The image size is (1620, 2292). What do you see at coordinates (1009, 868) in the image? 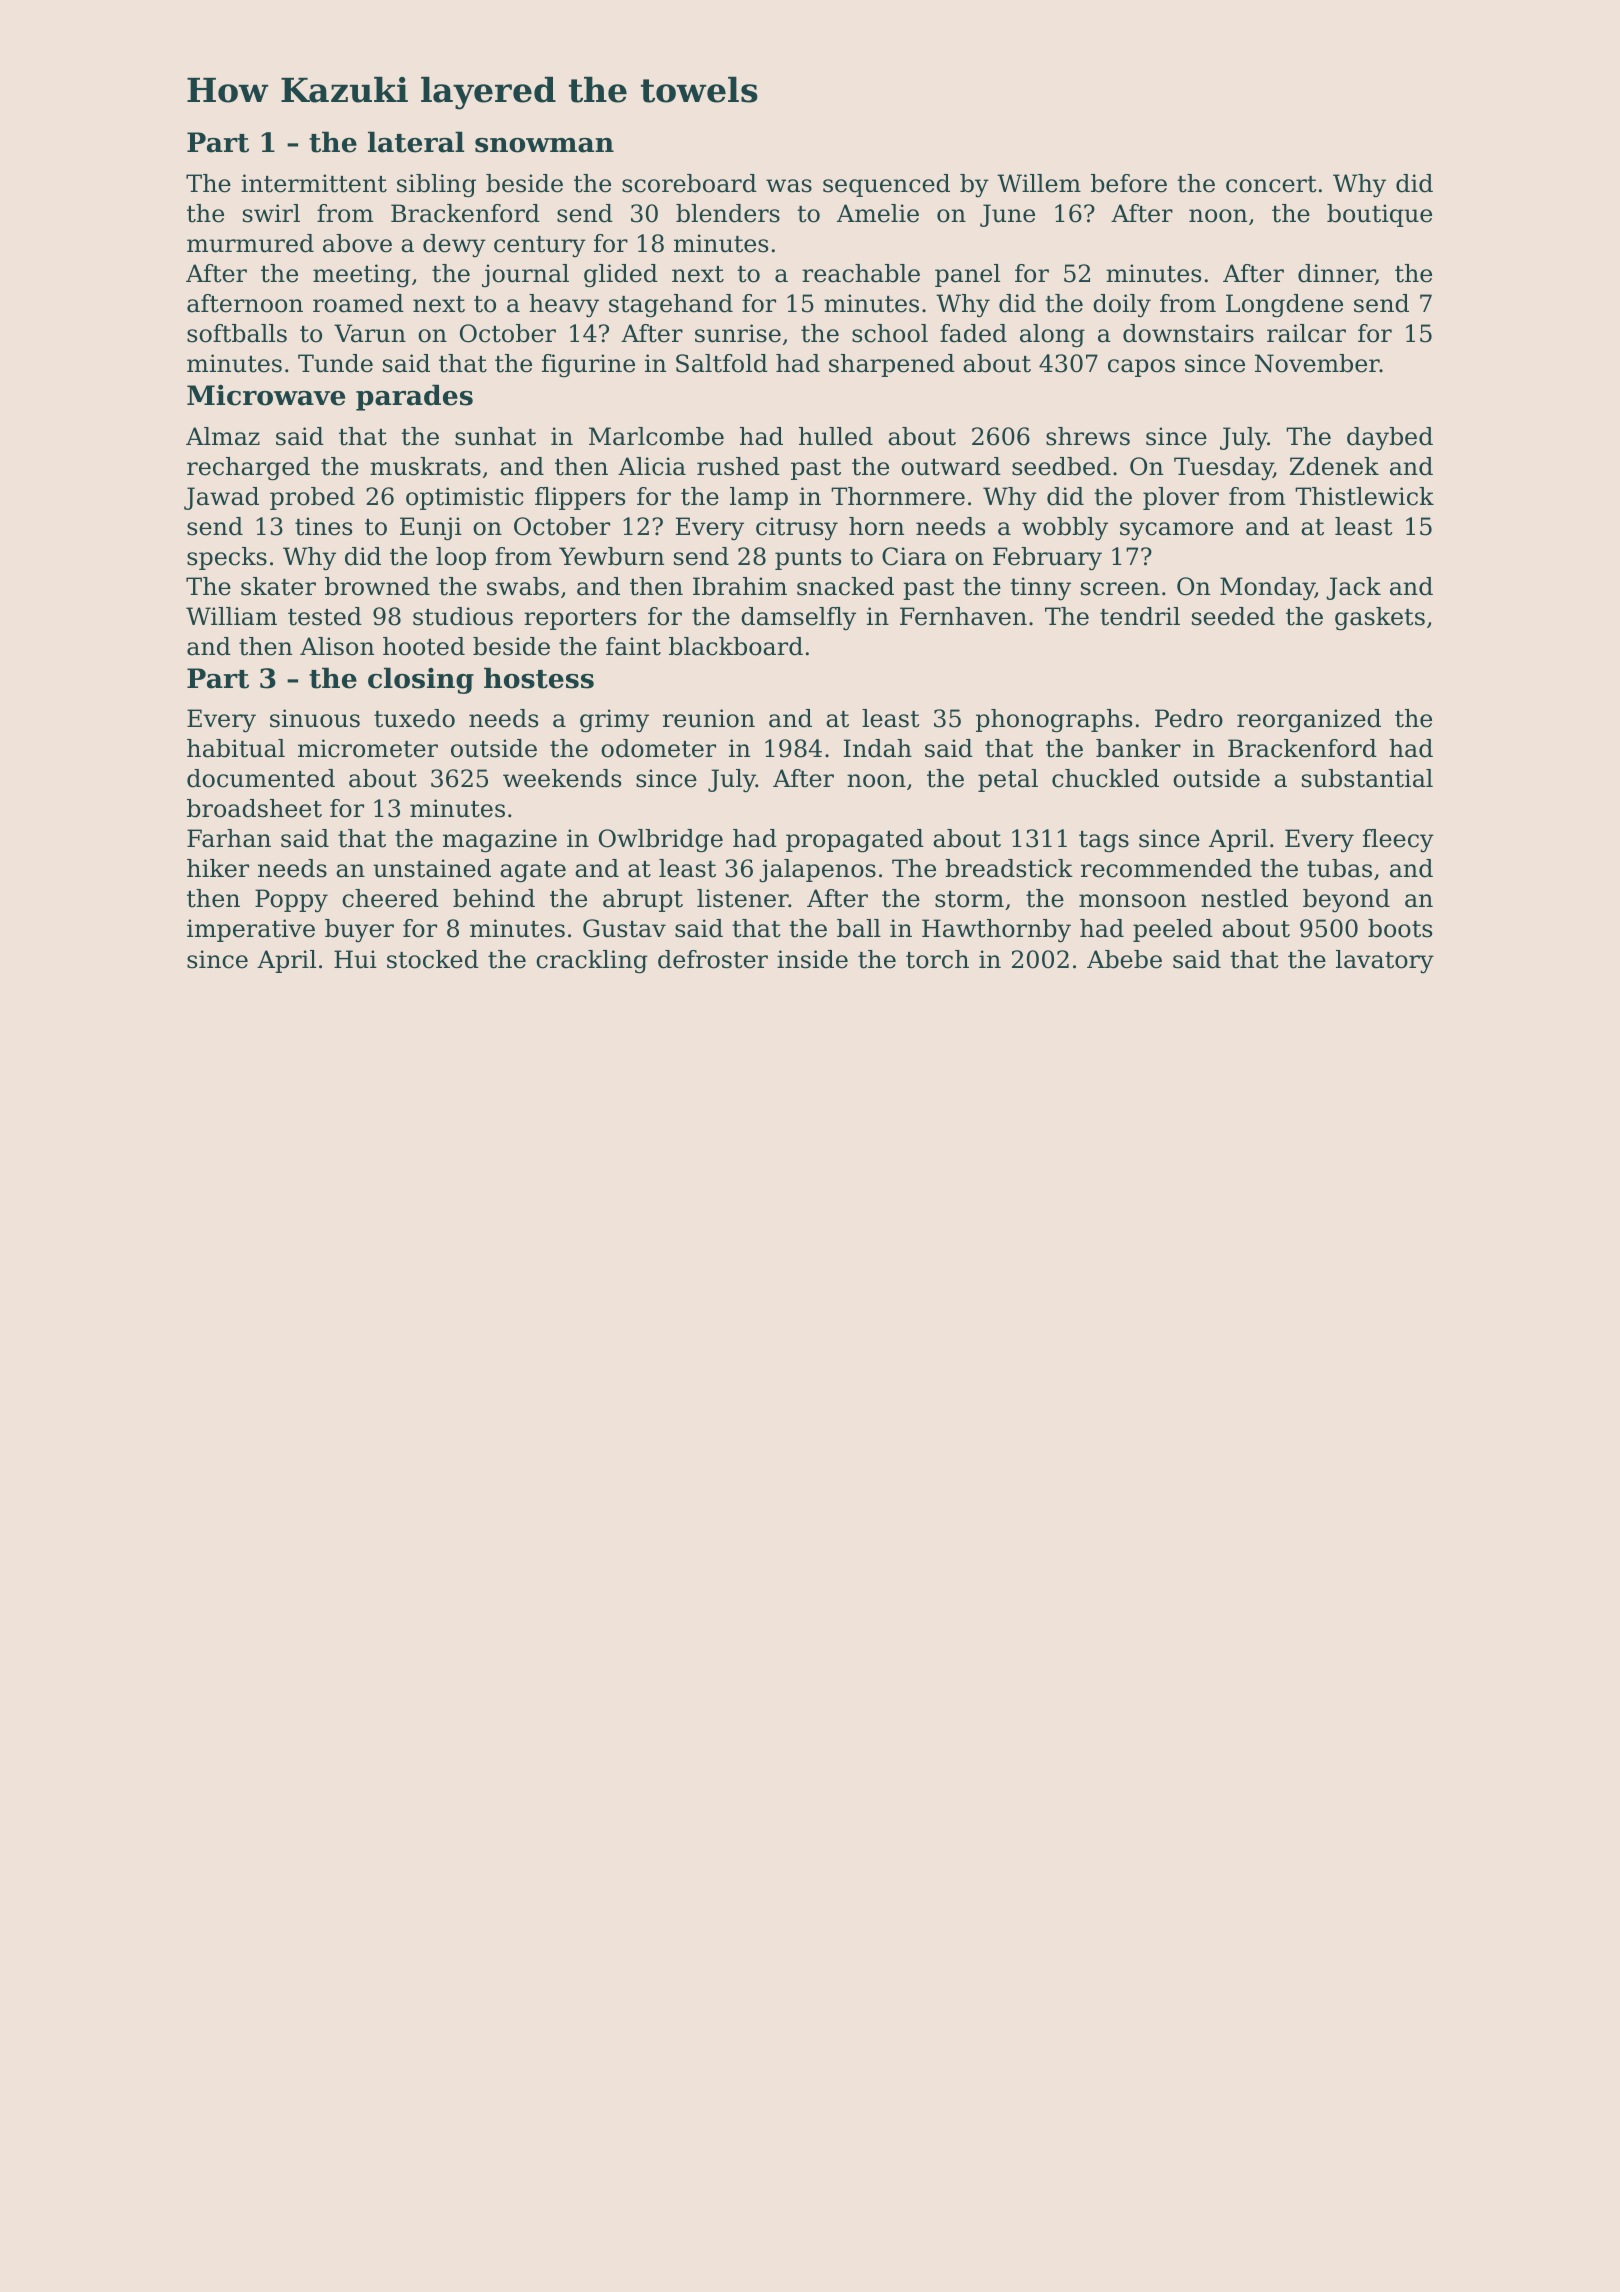
I see `breadstick` at bounding box center [1009, 868].
